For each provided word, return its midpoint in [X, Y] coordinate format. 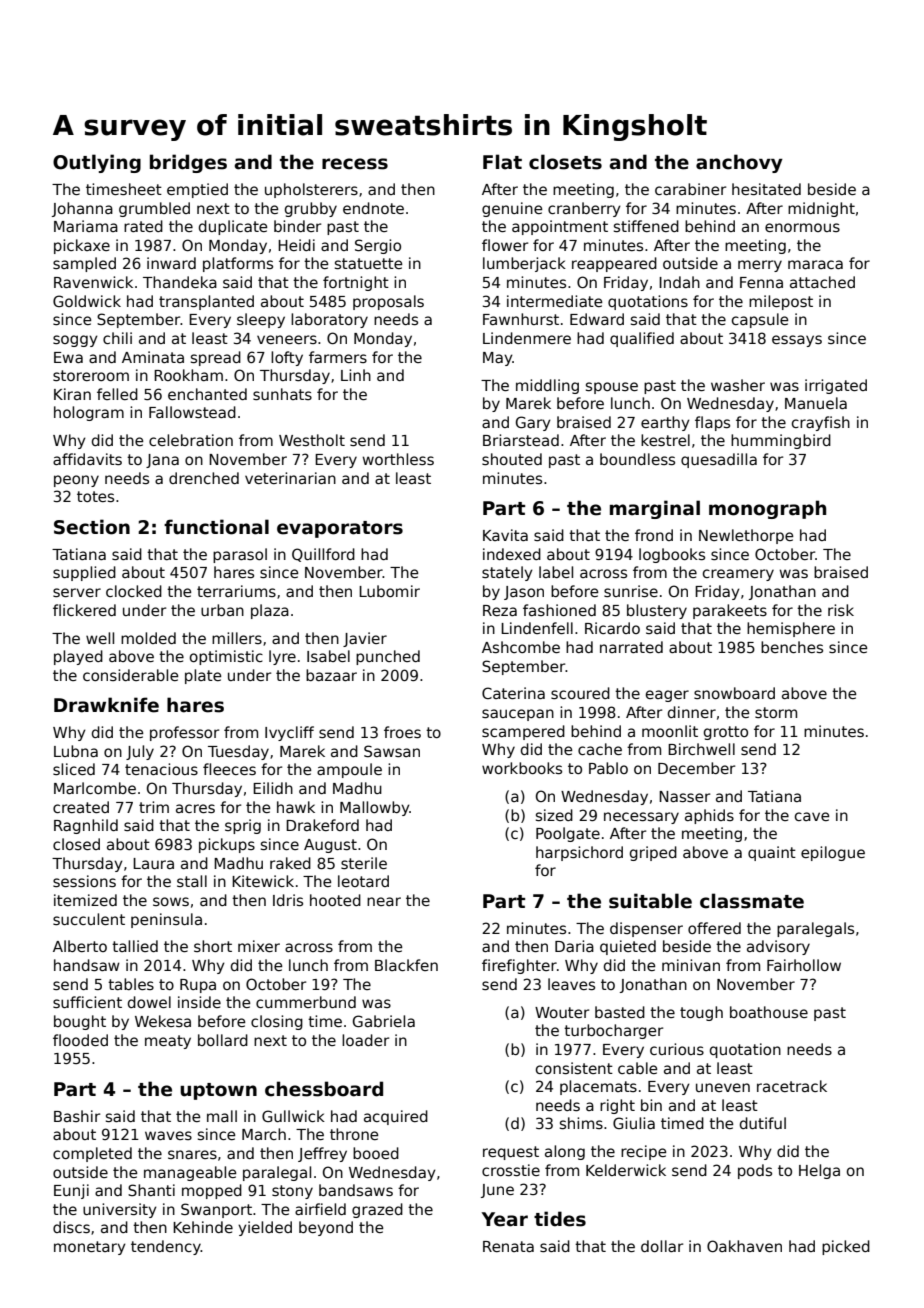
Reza [500, 610]
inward [171, 263]
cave [812, 816]
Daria [574, 946]
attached [822, 282]
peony [76, 481]
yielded [265, 1228]
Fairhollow [804, 965]
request [511, 1153]
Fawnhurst [521, 319]
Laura [153, 863]
